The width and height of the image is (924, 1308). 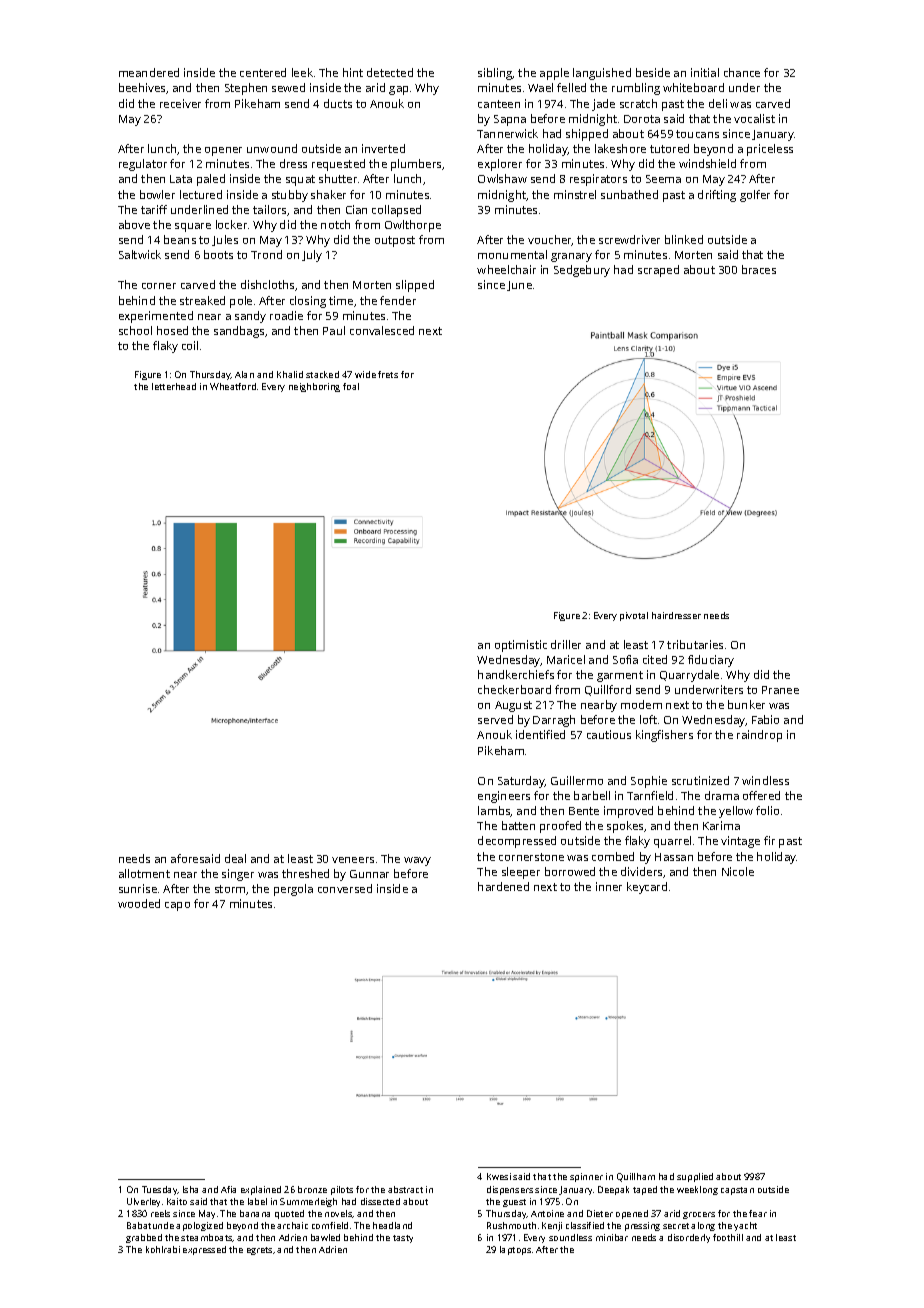 What do you see at coordinates (417, 861) in the image?
I see `wavy` at bounding box center [417, 861].
